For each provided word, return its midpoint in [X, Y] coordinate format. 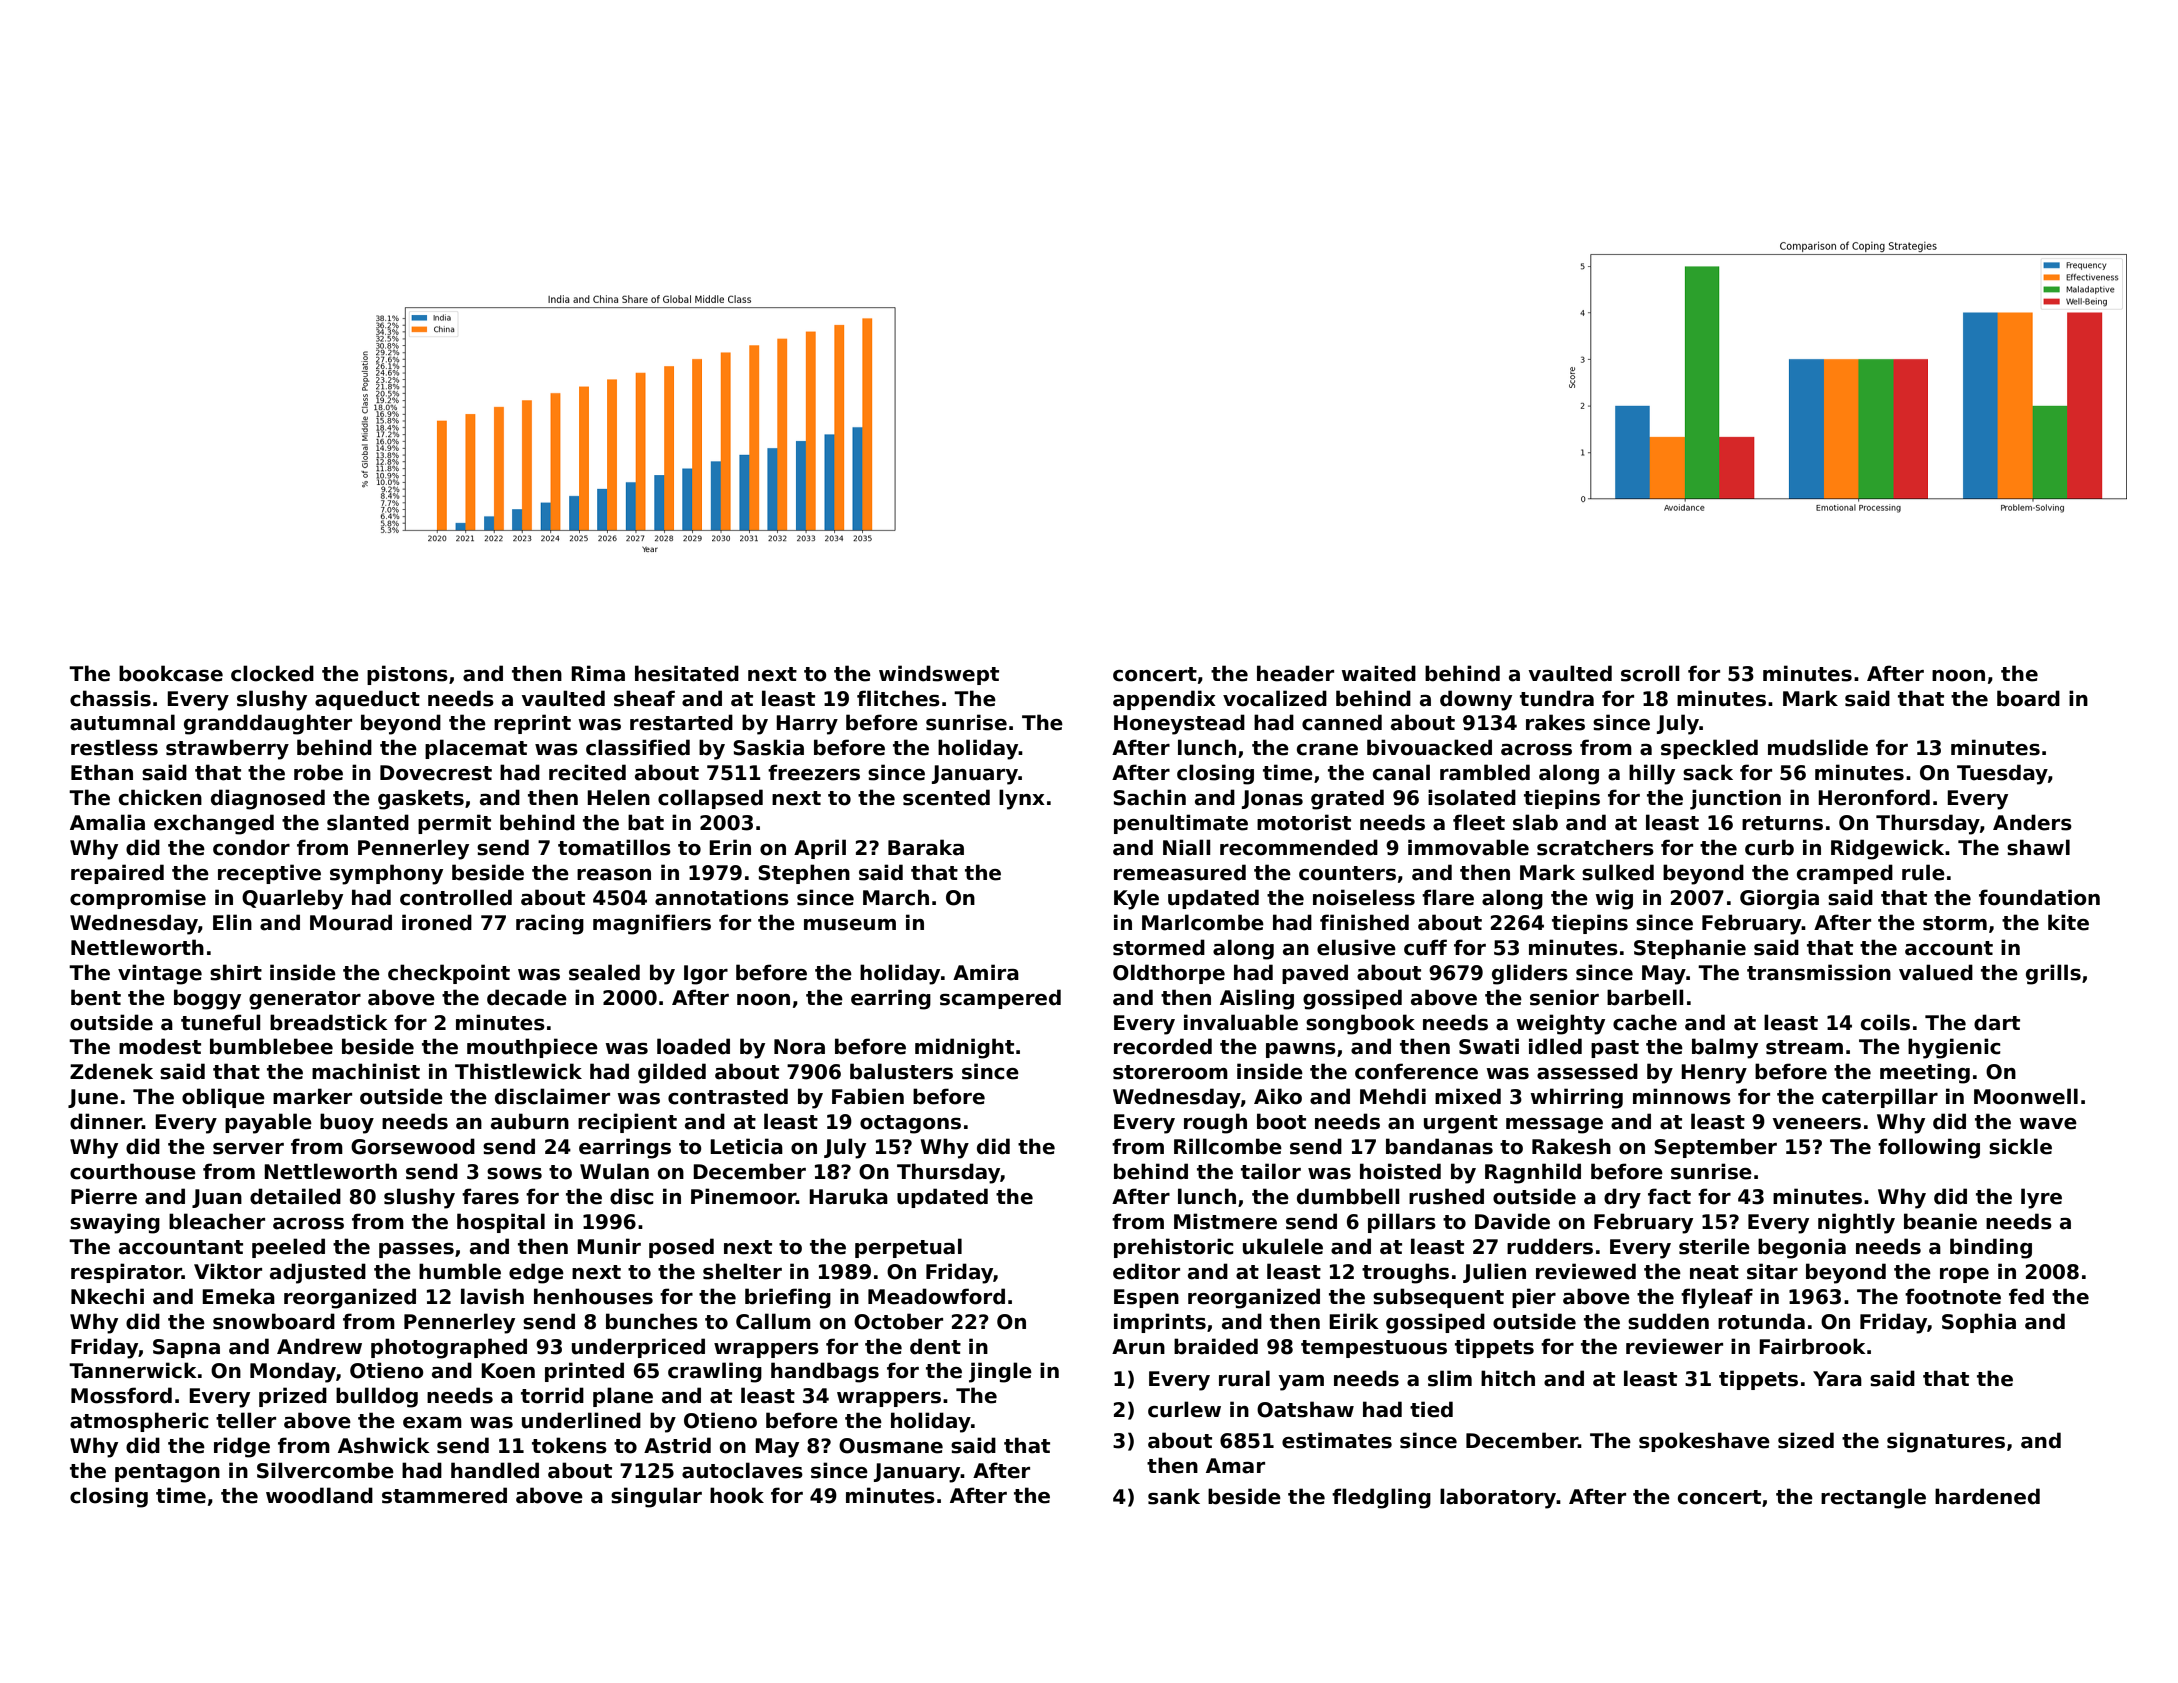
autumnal [122, 722]
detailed [295, 1196]
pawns [1301, 1050]
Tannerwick [133, 1370]
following [1929, 1148]
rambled [1485, 772]
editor [1146, 1271]
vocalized [1275, 698]
